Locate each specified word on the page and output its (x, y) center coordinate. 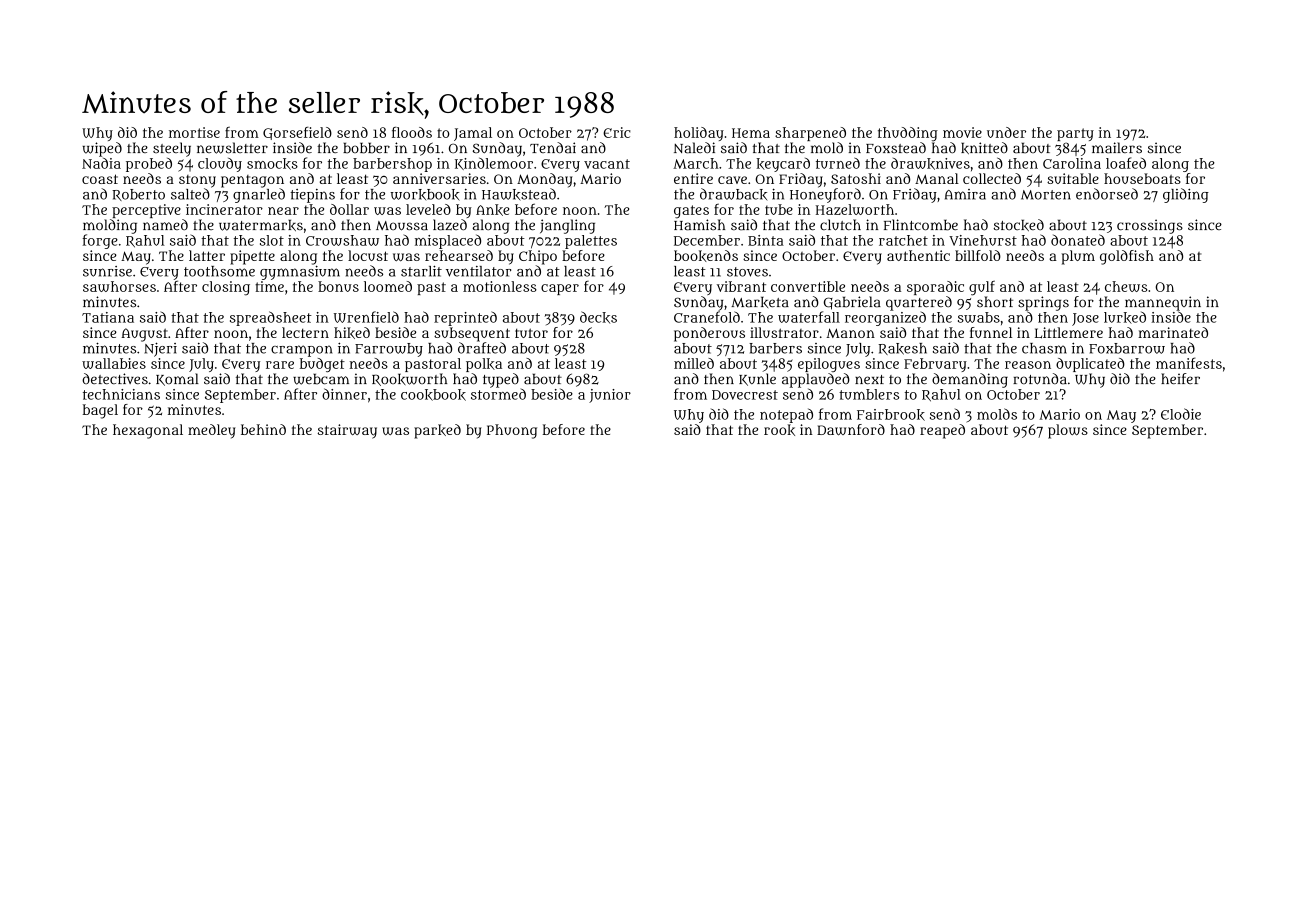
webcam (321, 379)
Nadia (101, 163)
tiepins (312, 196)
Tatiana (108, 317)
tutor (531, 333)
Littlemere (1069, 333)
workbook (425, 195)
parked (437, 431)
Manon (850, 333)
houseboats (1142, 178)
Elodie (1181, 414)
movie (962, 132)
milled (694, 363)
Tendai (553, 148)
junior (610, 396)
